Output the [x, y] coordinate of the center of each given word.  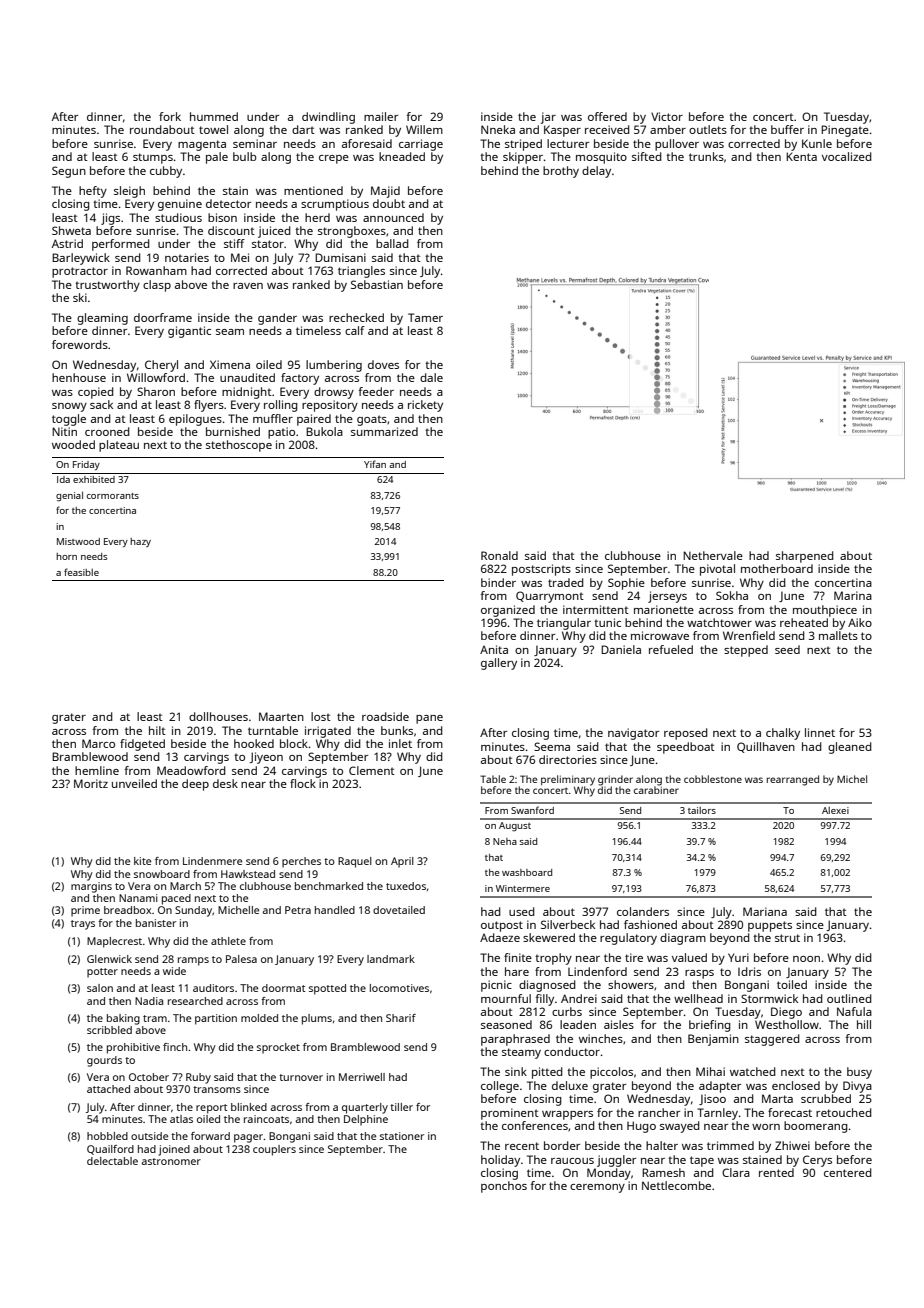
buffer [787, 129]
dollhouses [218, 716]
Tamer [425, 317]
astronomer [171, 1161]
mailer [381, 116]
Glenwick [109, 959]
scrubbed [826, 1098]
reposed [686, 734]
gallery [499, 664]
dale [431, 377]
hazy [140, 542]
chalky [783, 734]
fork [170, 116]
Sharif [401, 1018]
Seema [552, 746]
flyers [209, 406]
